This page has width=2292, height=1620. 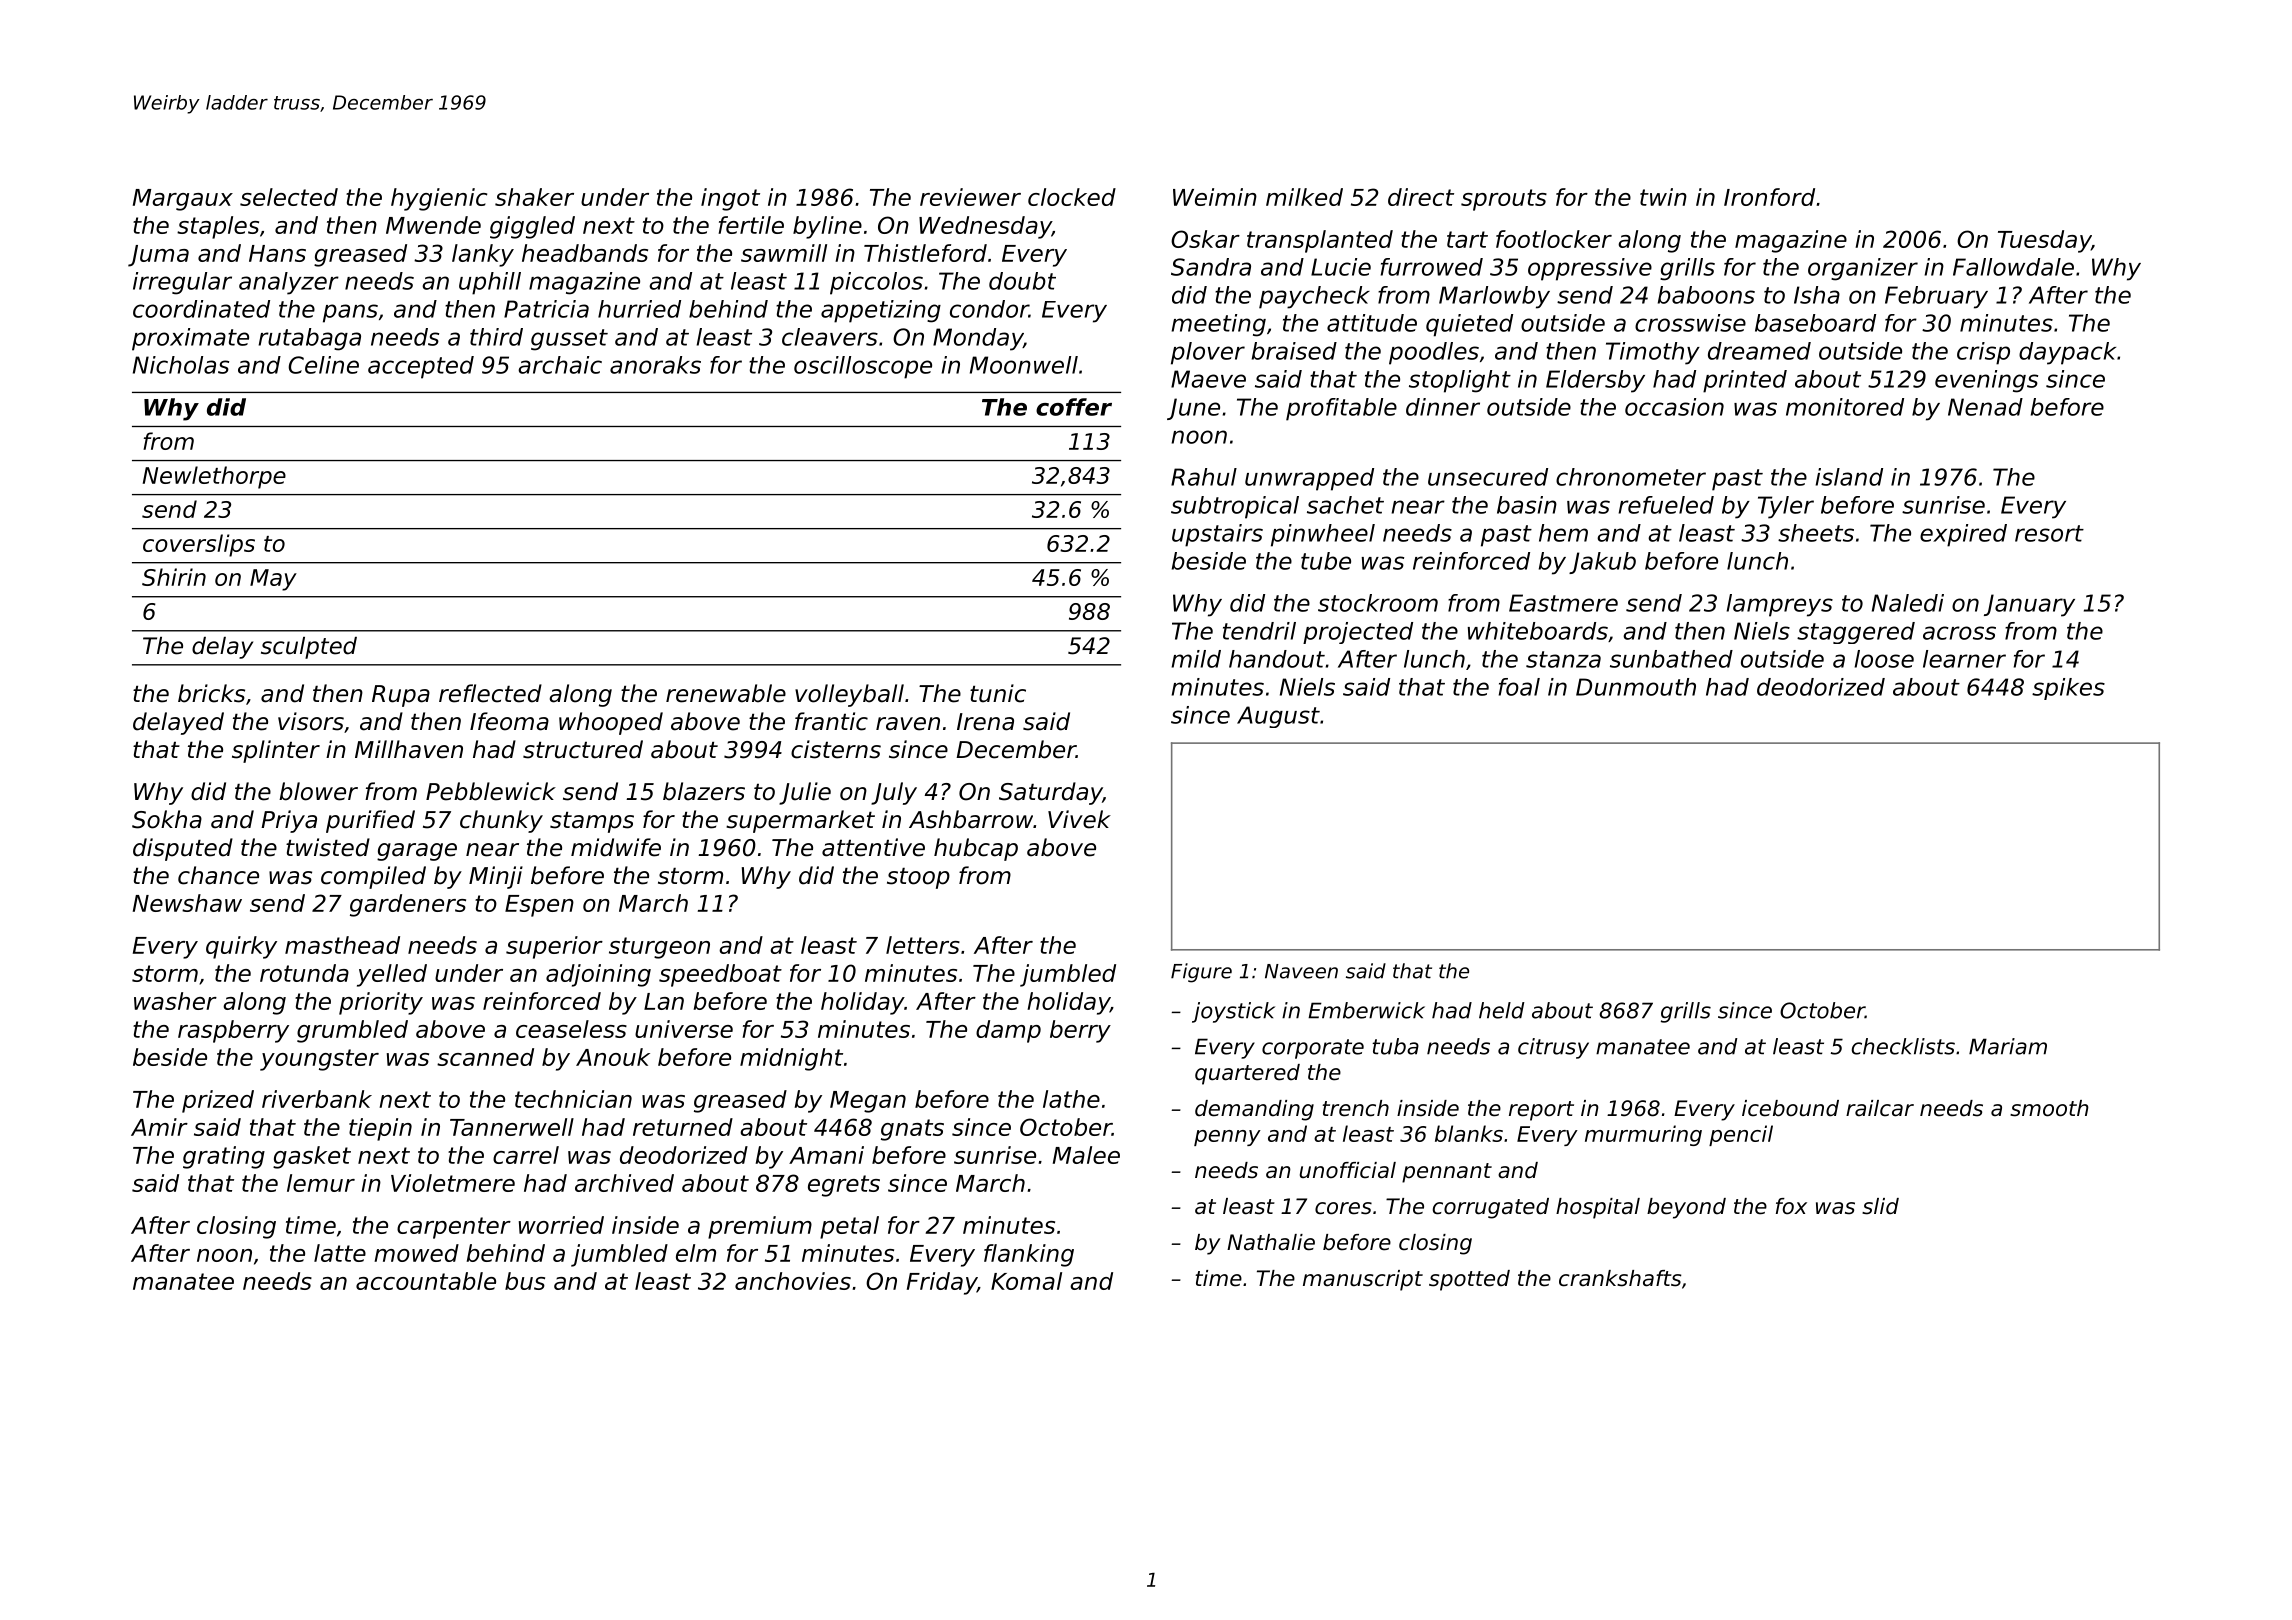 What do you see at coordinates (2008, 1046) in the page?
I see `Mariam` at bounding box center [2008, 1046].
